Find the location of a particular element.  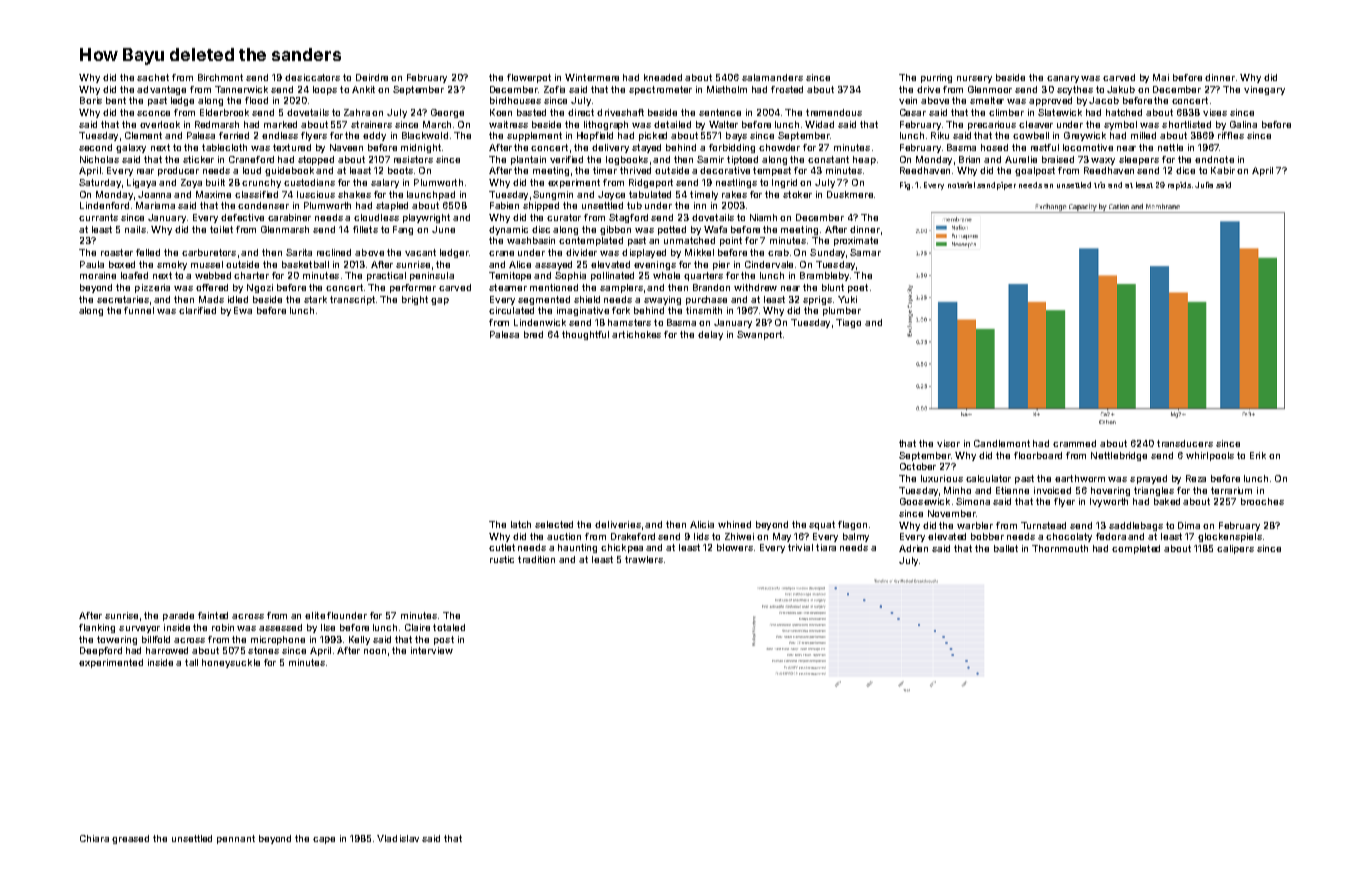

rapids is located at coordinates (1179, 186).
